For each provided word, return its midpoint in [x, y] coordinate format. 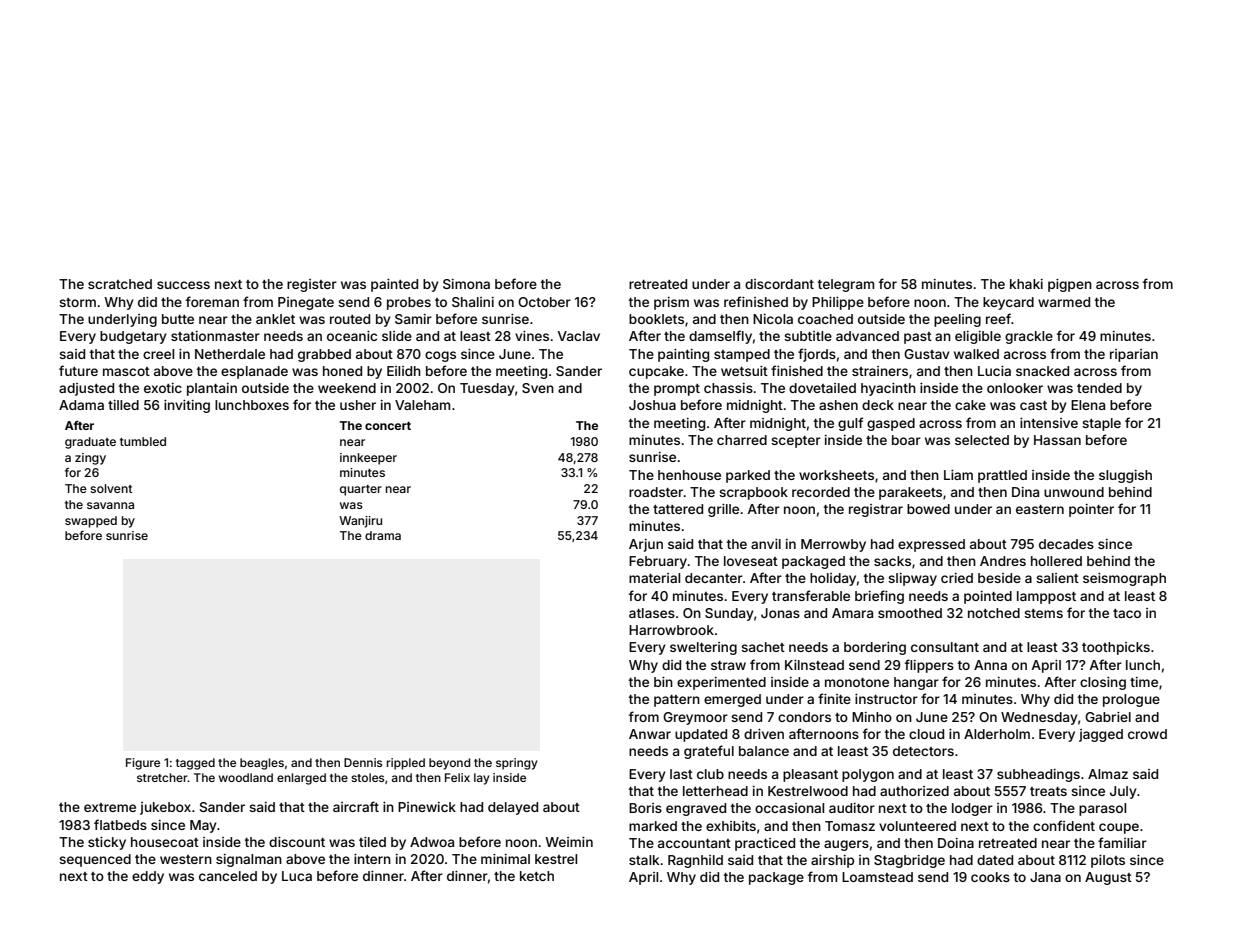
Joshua [652, 405]
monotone [857, 682]
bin [663, 682]
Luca [297, 876]
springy [517, 764]
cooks [990, 877]
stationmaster [215, 336]
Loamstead [877, 877]
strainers [880, 371]
